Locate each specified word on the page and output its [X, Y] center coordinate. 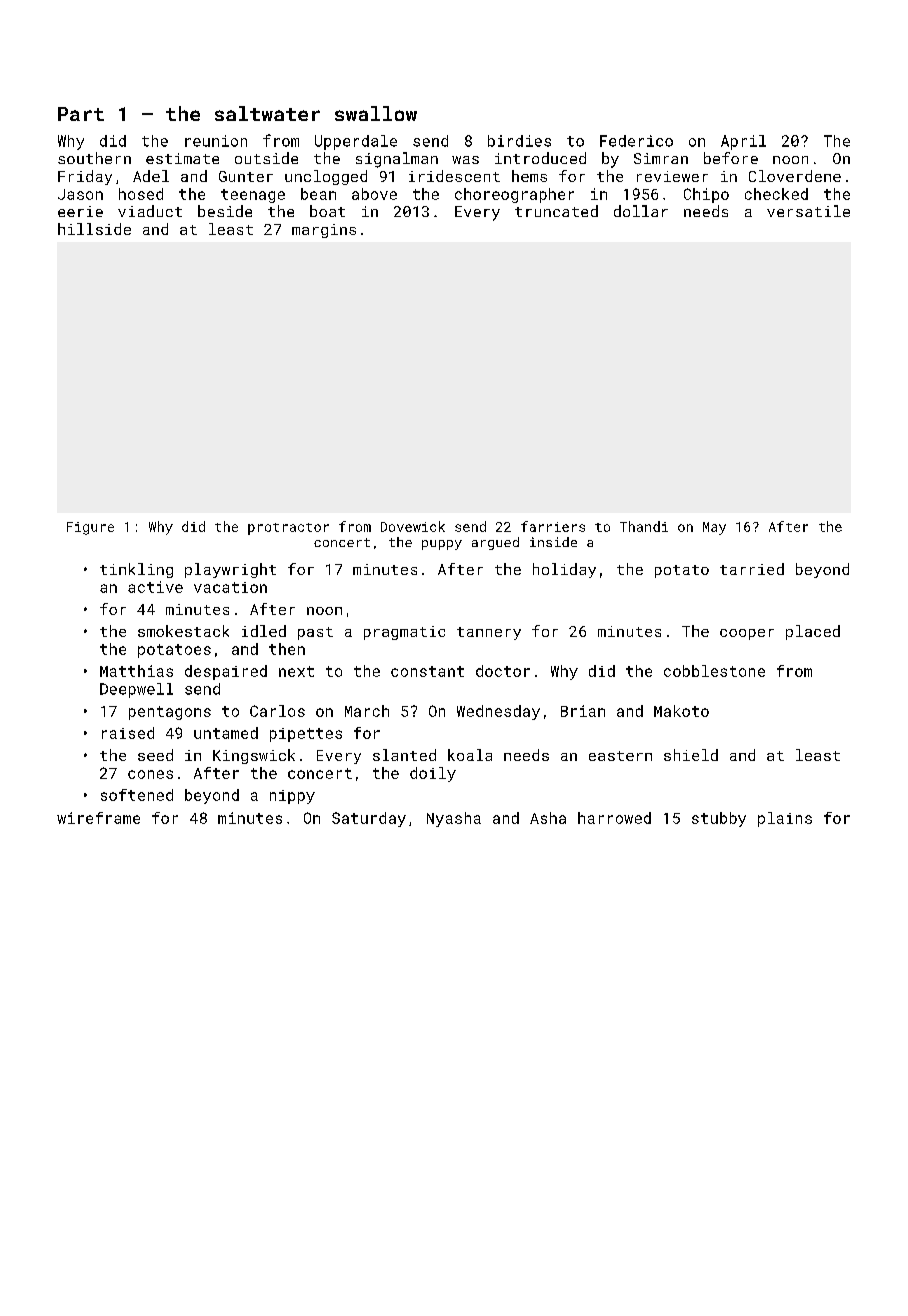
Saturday [369, 819]
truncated [556, 211]
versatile [808, 211]
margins [324, 231]
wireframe [98, 818]
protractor [288, 529]
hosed [141, 194]
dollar [641, 211]
